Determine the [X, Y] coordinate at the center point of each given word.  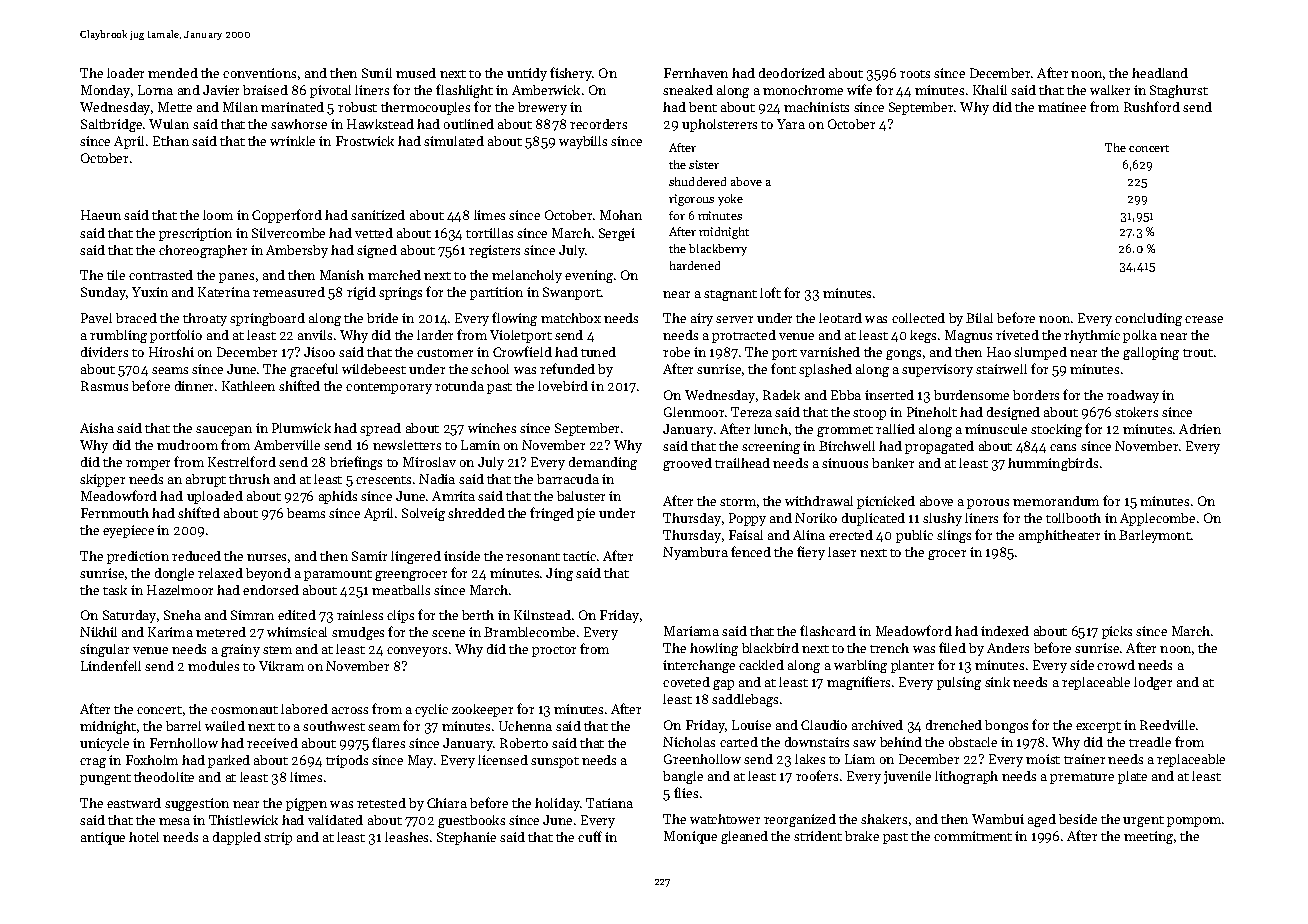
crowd [1116, 665]
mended [173, 73]
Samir [369, 556]
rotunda [459, 386]
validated [335, 820]
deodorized [792, 73]
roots [915, 74]
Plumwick [301, 428]
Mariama [691, 631]
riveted [1017, 335]
